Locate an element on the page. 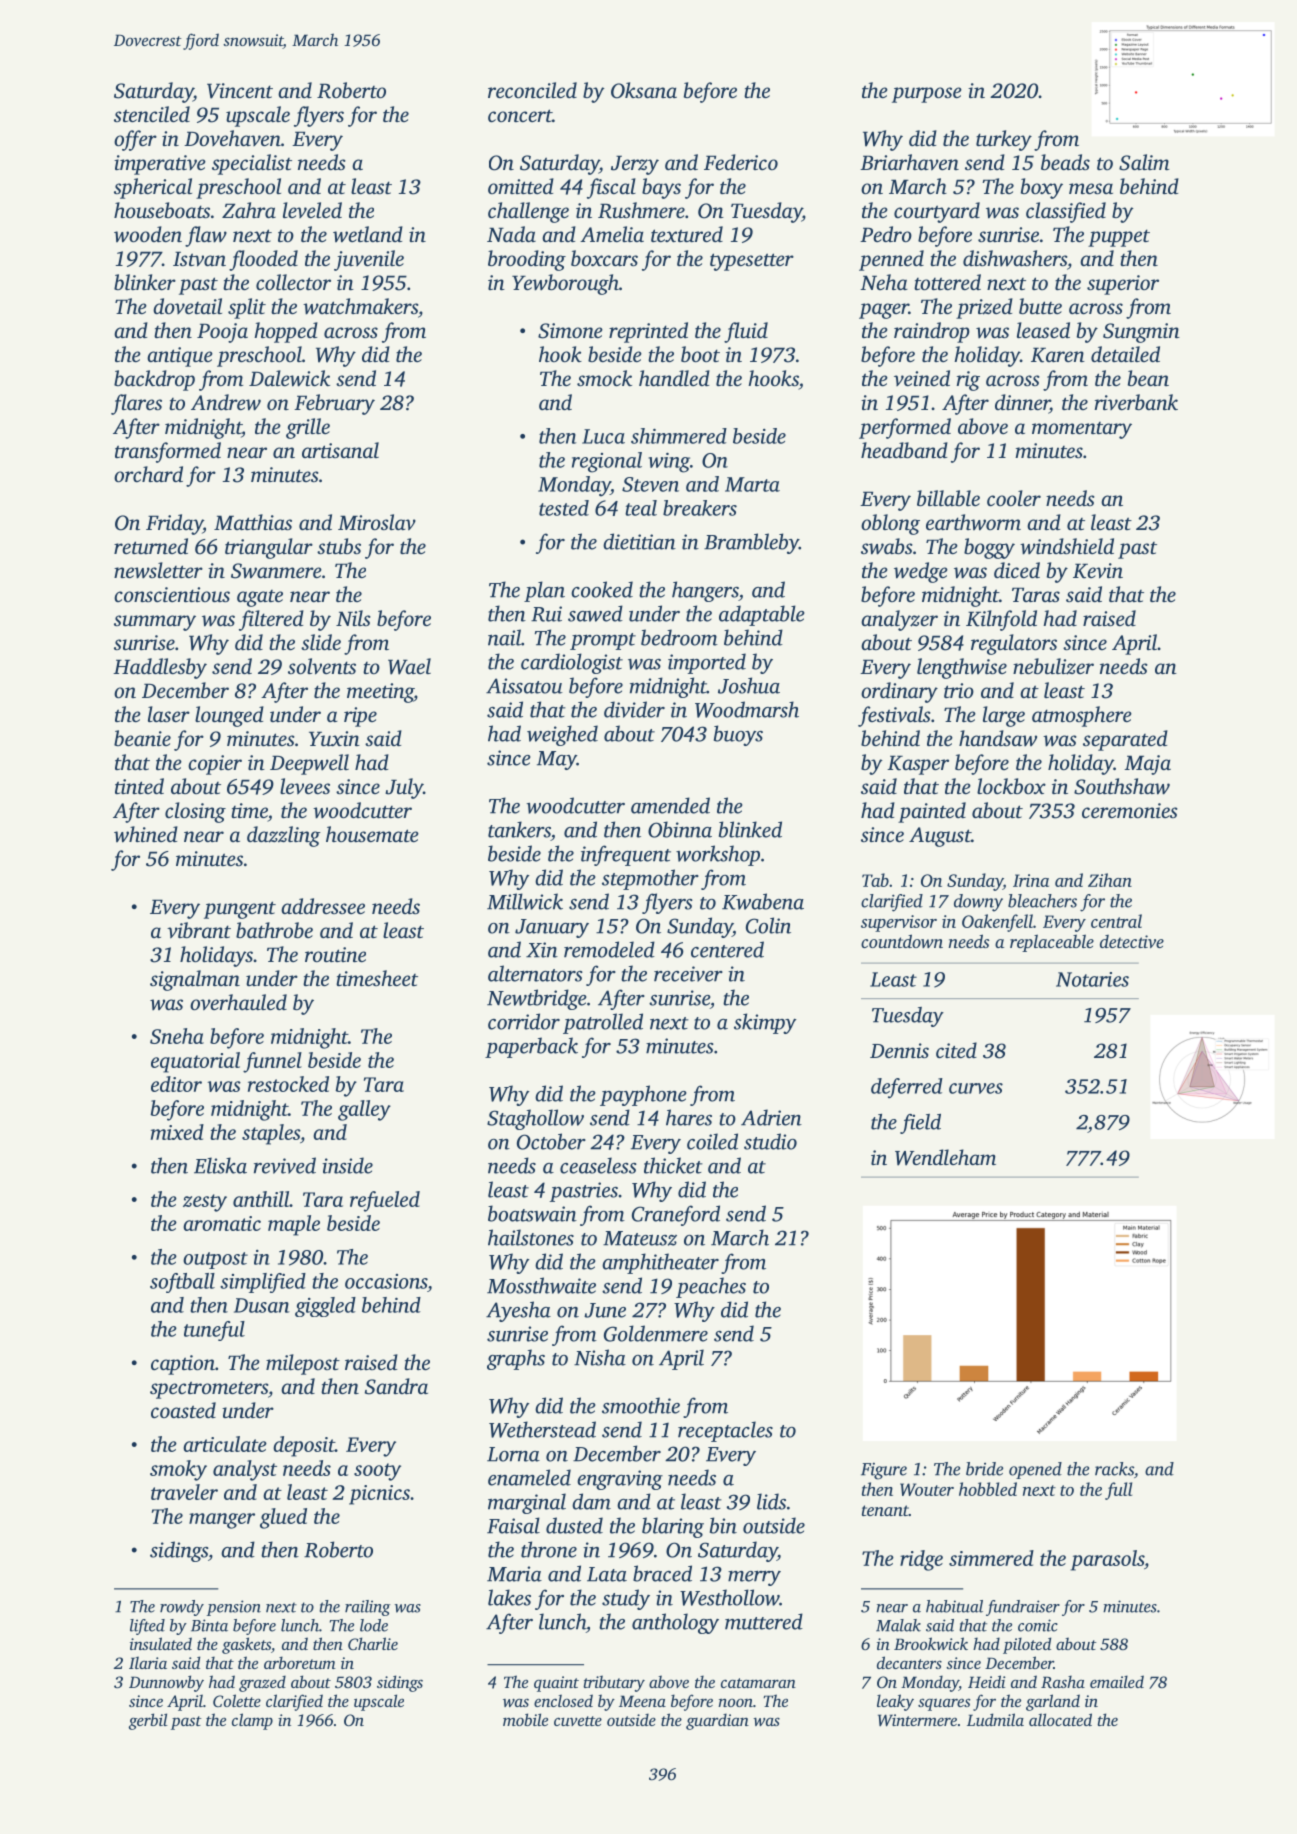 The width and height of the page is (1297, 1834). plan is located at coordinates (544, 591).
